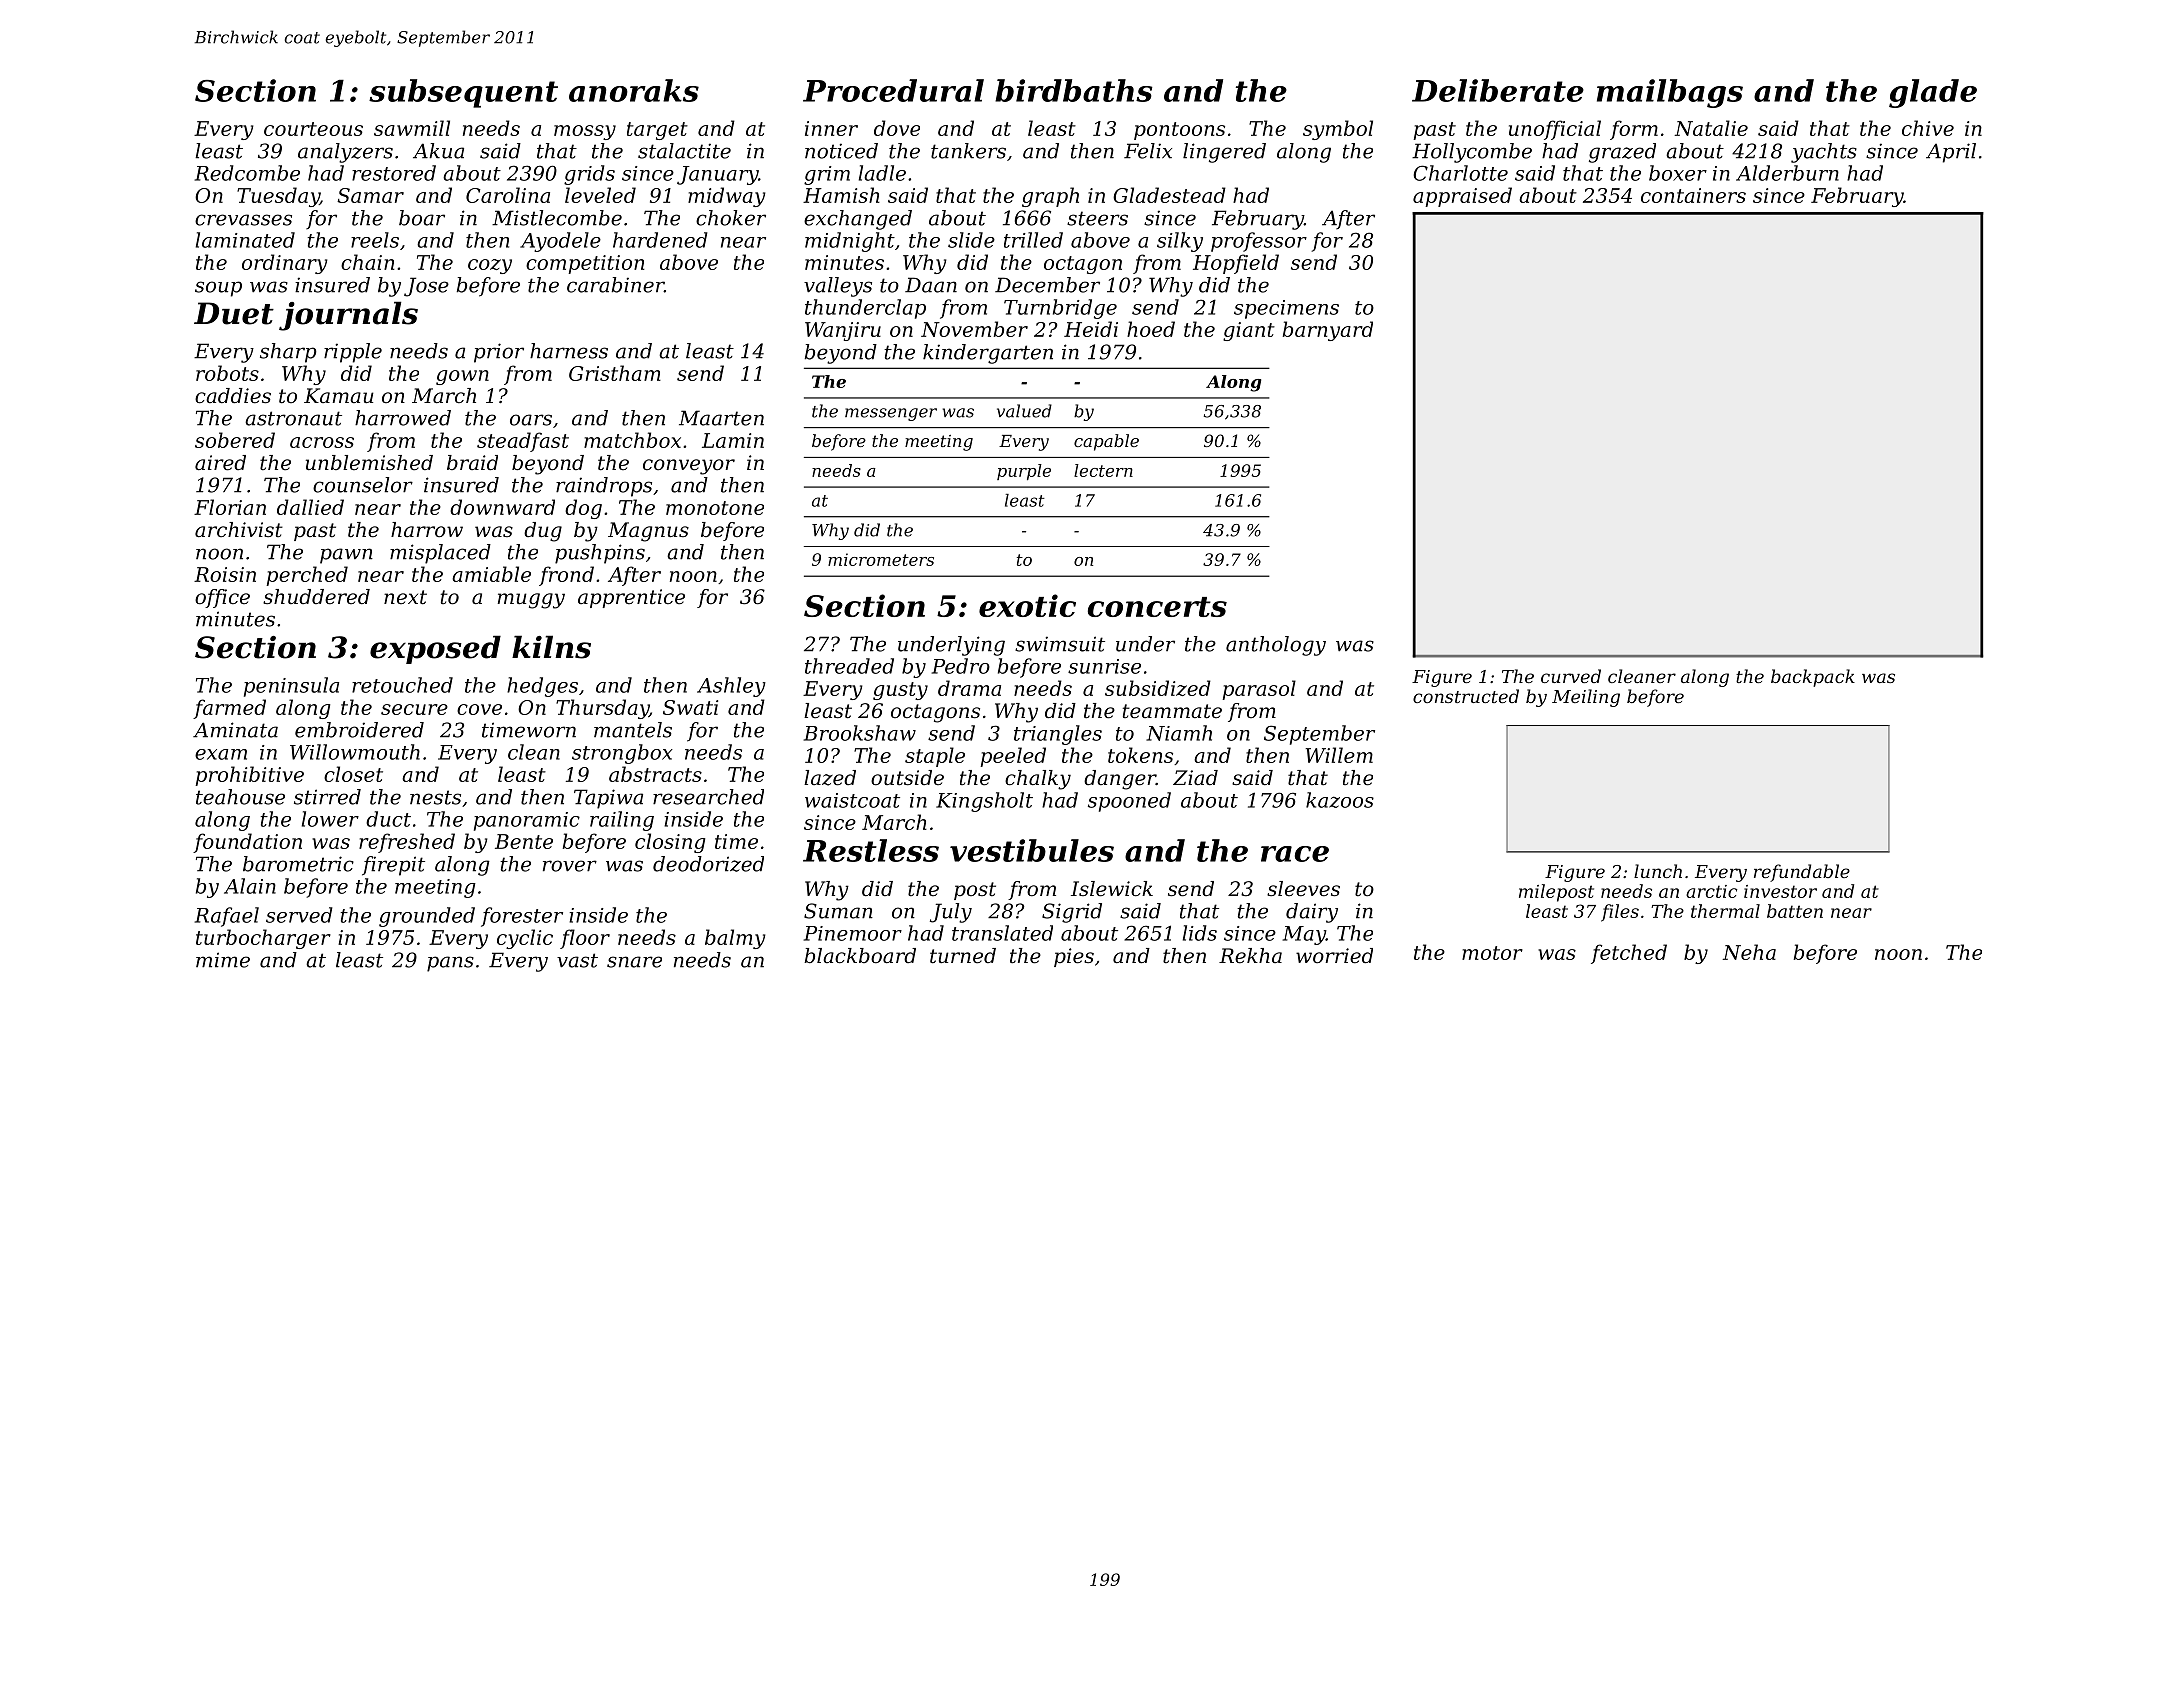 Image resolution: width=2178 pixels, height=1683 pixels. Describe the element at coordinates (1693, 195) in the screenshot. I see `containers` at that location.
